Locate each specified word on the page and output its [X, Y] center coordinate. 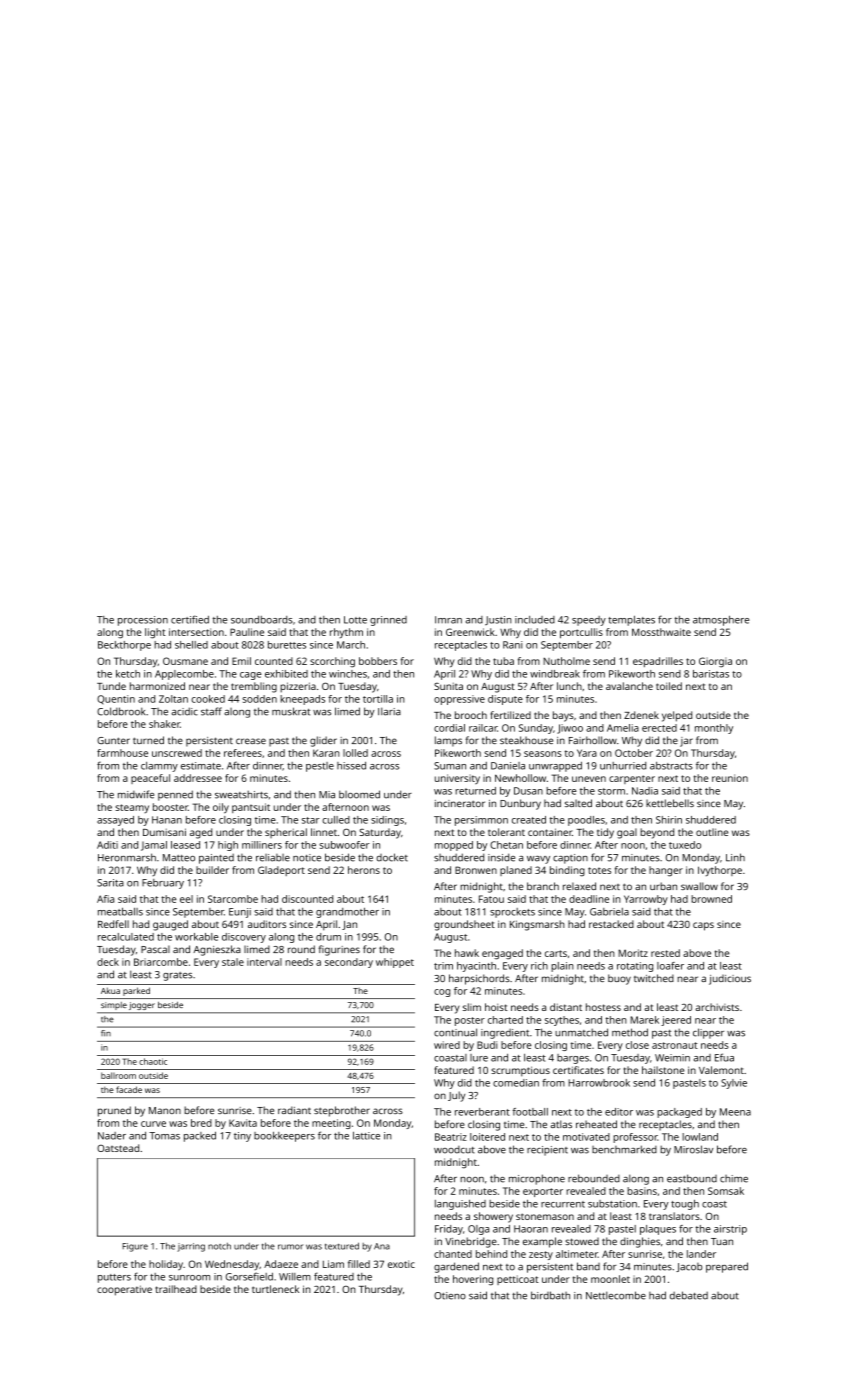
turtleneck [275, 1289]
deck [108, 962]
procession [143, 621]
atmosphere [721, 620]
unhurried [623, 766]
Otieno [450, 1296]
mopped [454, 846]
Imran [448, 620]
